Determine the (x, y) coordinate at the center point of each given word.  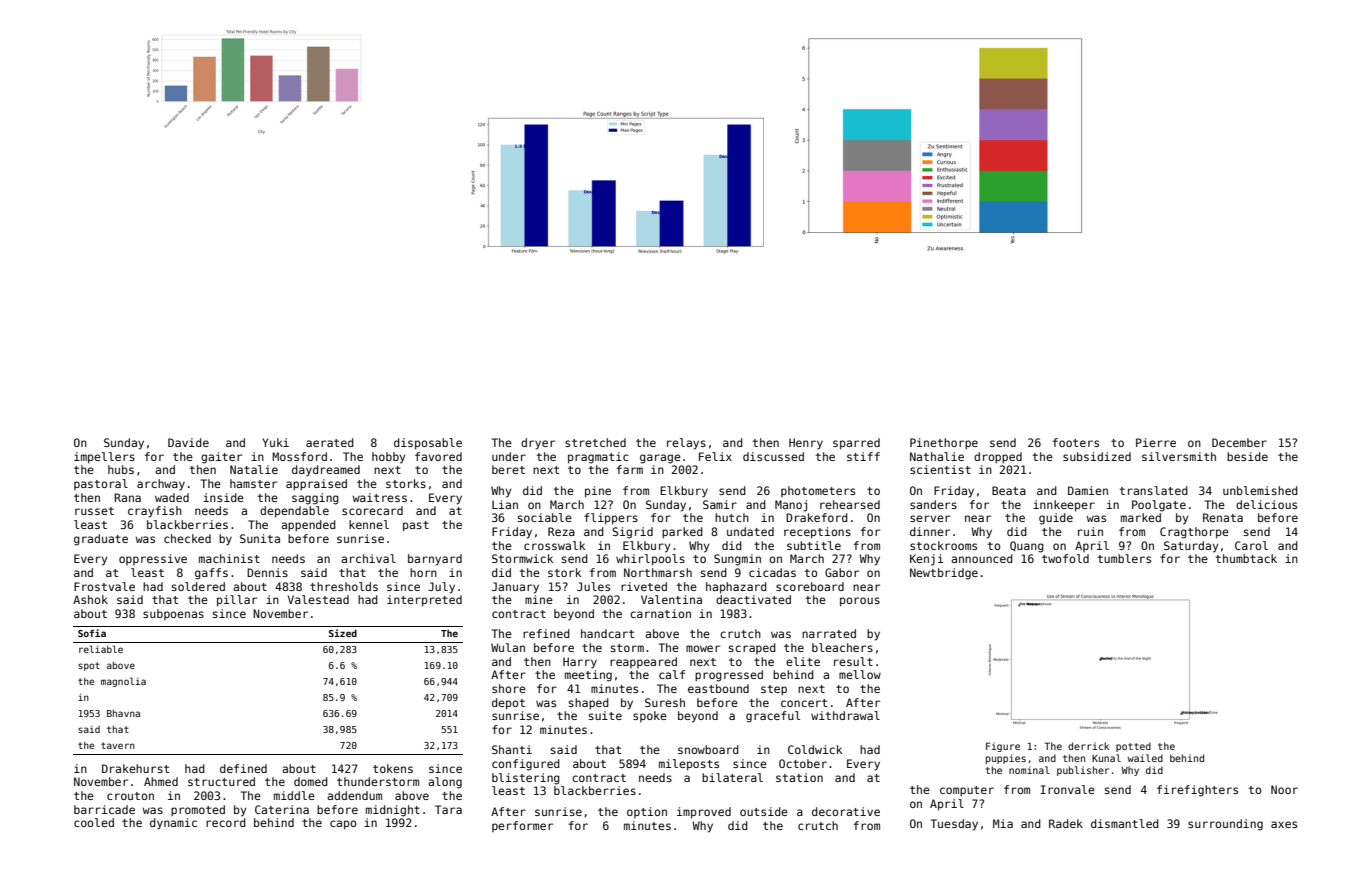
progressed (729, 676)
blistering (526, 779)
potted (1133, 747)
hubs (121, 469)
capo (343, 825)
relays (686, 444)
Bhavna (123, 713)
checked (187, 538)
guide (1056, 519)
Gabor (842, 572)
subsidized (1097, 456)
